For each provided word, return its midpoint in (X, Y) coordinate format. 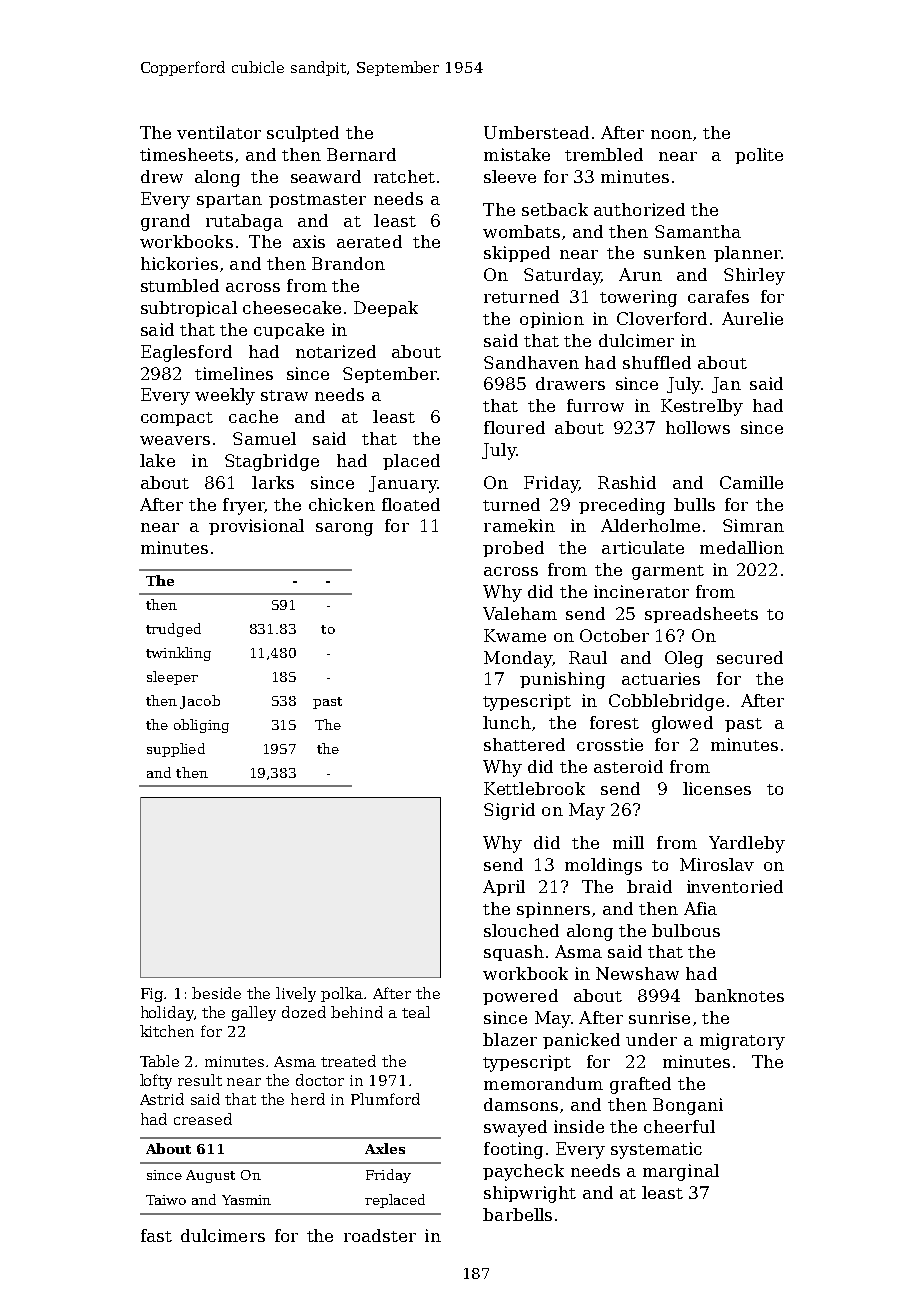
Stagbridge (272, 462)
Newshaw (637, 973)
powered (520, 997)
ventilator (219, 132)
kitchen (167, 1031)
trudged (173, 630)
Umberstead (536, 132)
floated (411, 504)
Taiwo (166, 1200)
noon (671, 134)
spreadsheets (701, 615)
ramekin (519, 525)
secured (750, 657)
